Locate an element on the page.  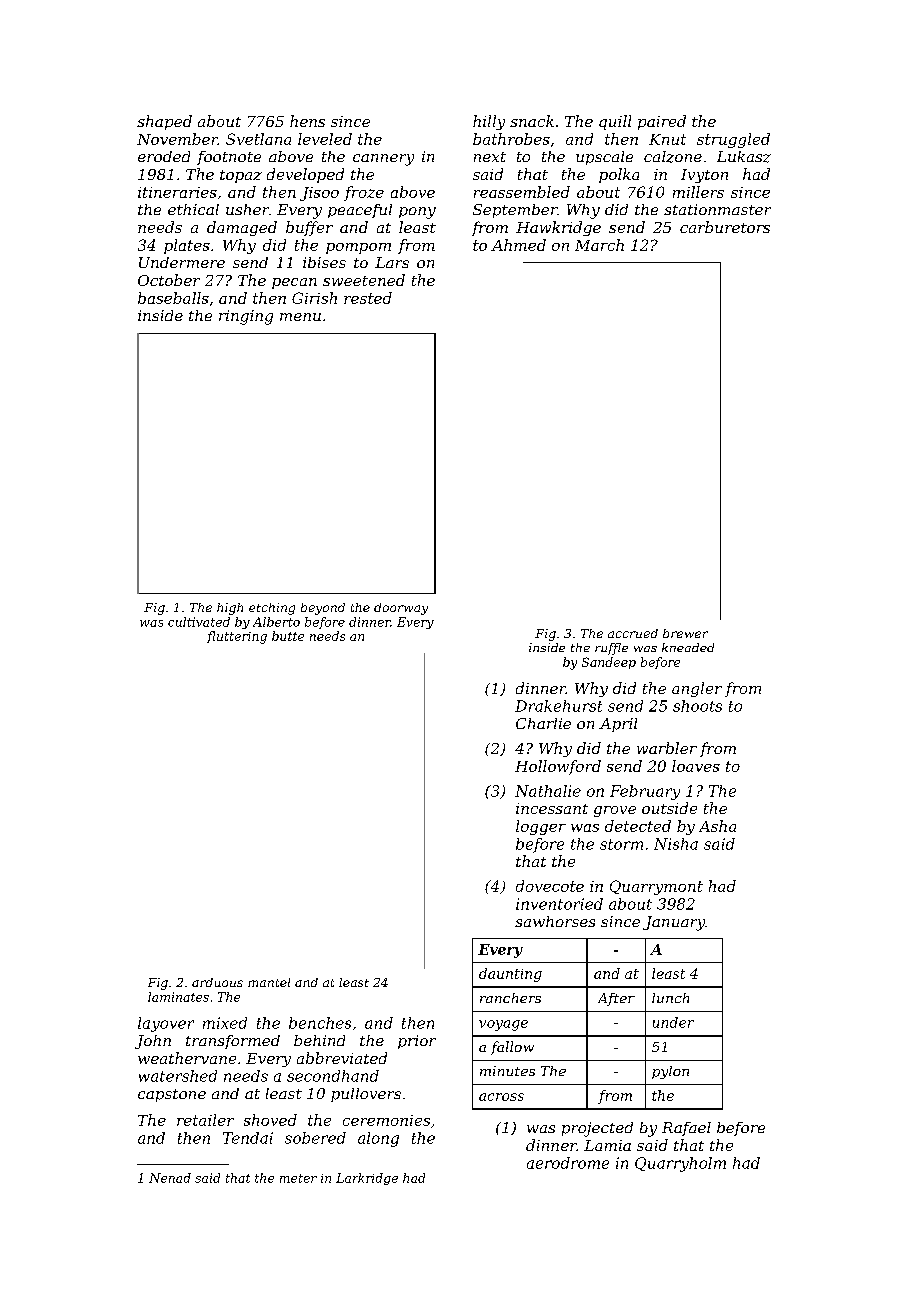
lunch is located at coordinates (670, 998).
